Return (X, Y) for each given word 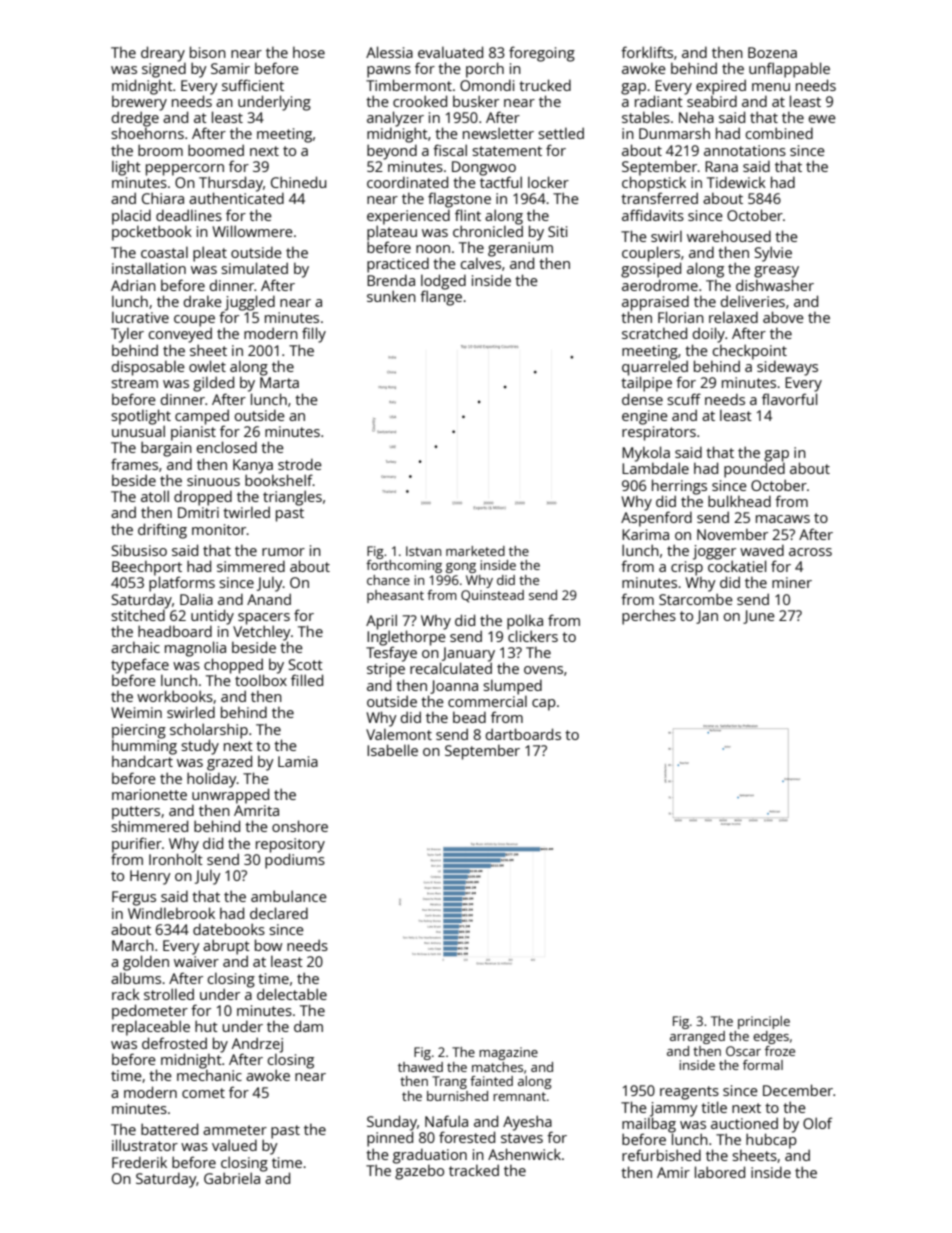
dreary (163, 54)
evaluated (450, 52)
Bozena (772, 52)
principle (764, 1022)
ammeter (235, 1130)
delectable (292, 994)
